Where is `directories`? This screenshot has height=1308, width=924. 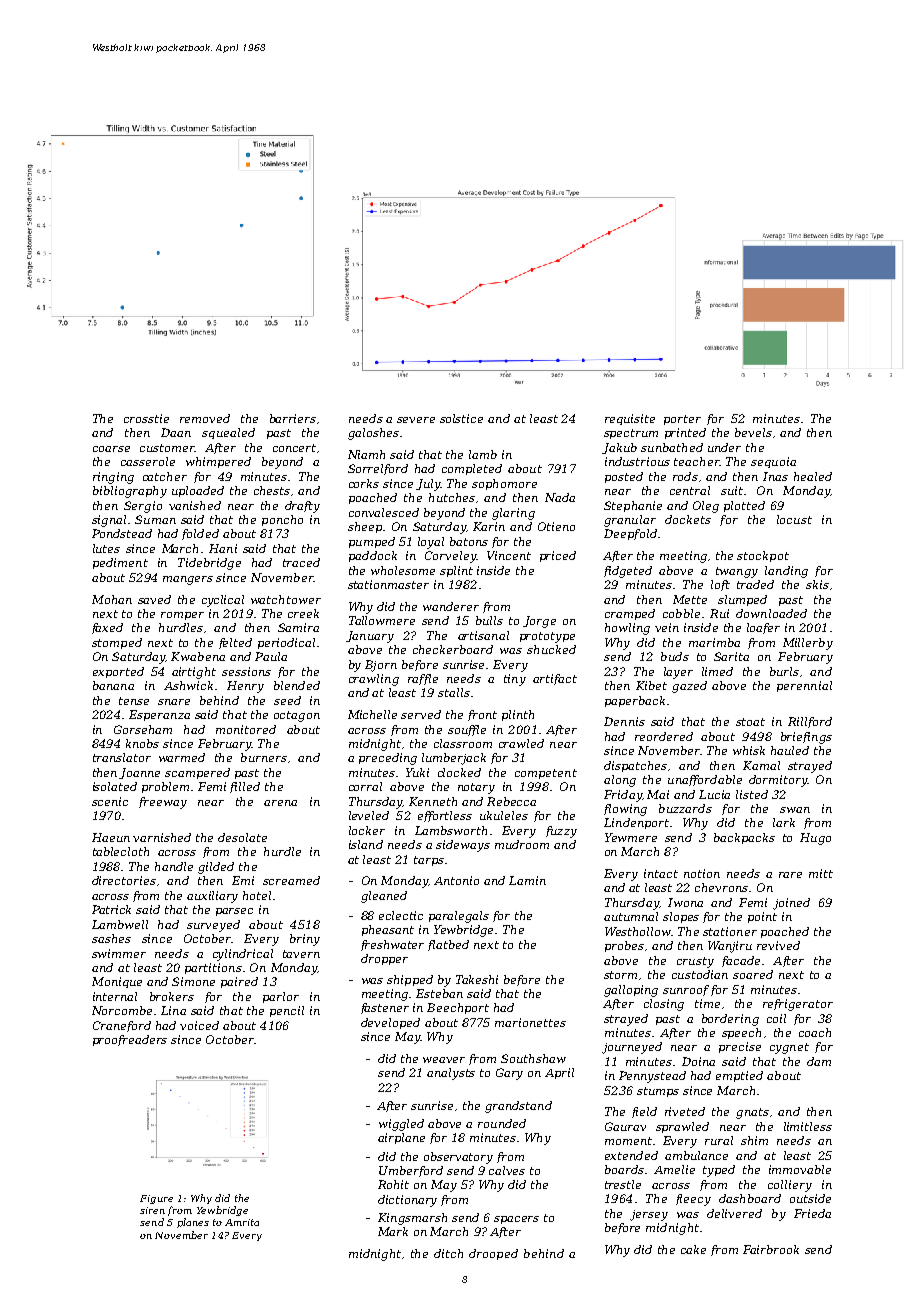 directories is located at coordinates (124, 880).
